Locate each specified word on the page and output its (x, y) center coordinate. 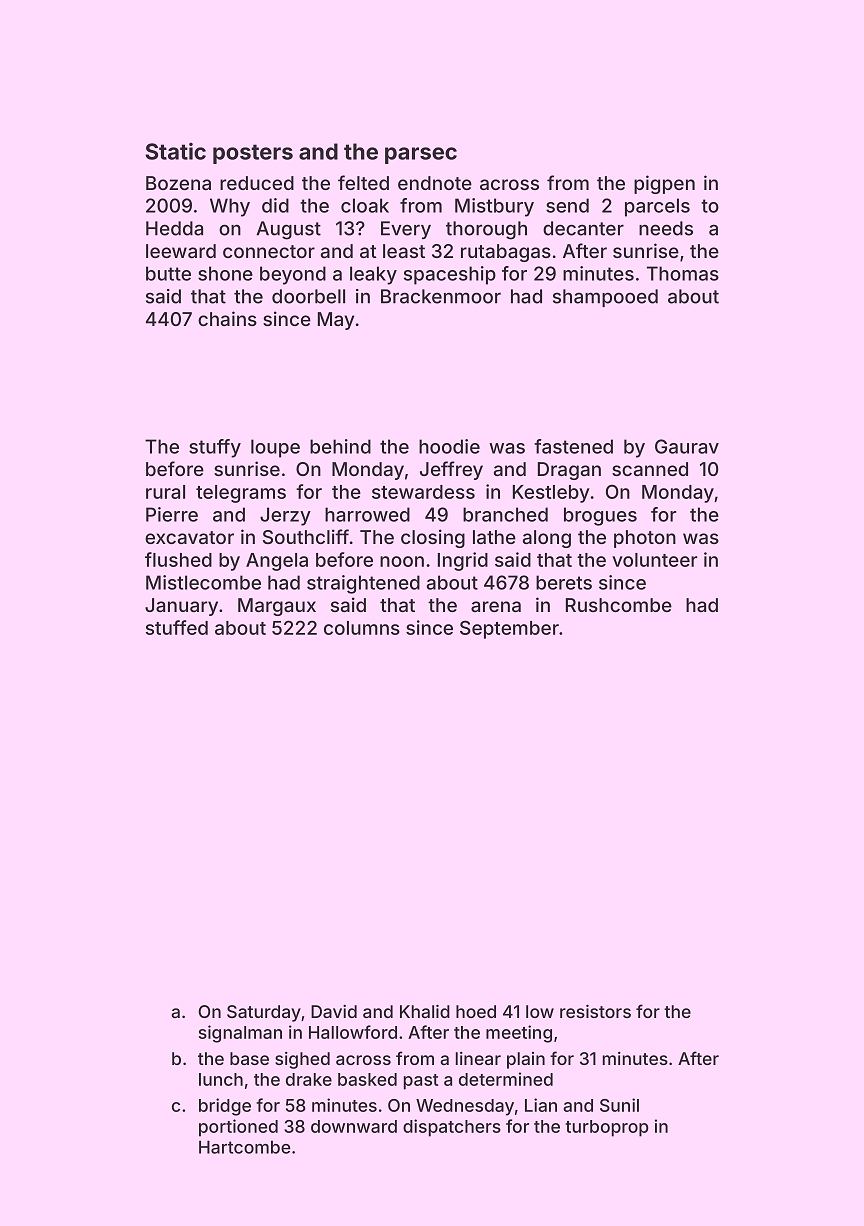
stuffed (177, 627)
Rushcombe (619, 605)
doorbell (308, 296)
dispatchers (452, 1128)
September (509, 629)
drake (309, 1079)
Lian (541, 1105)
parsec (421, 155)
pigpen (664, 184)
